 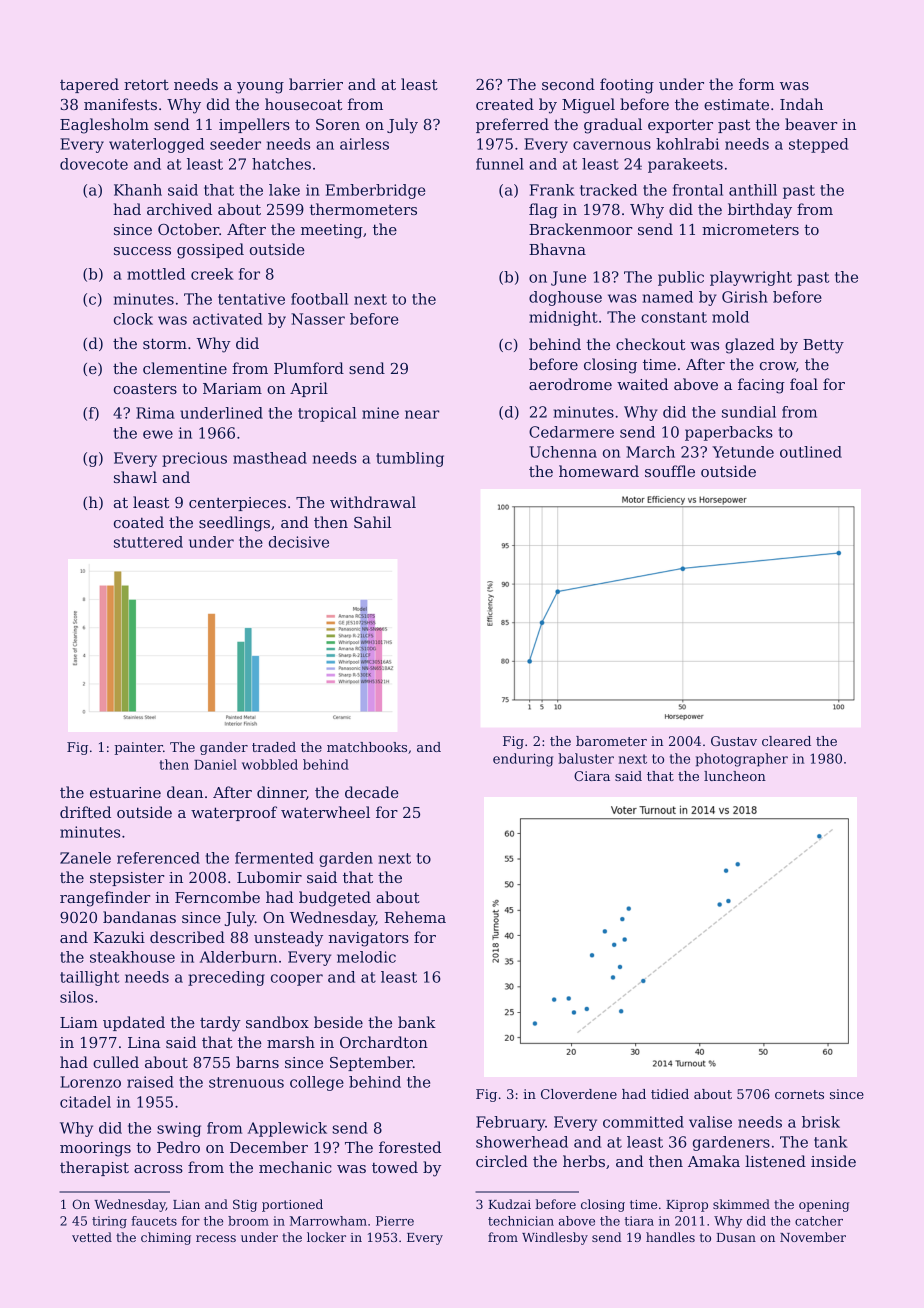 I want to click on Stig, so click(x=245, y=1205).
